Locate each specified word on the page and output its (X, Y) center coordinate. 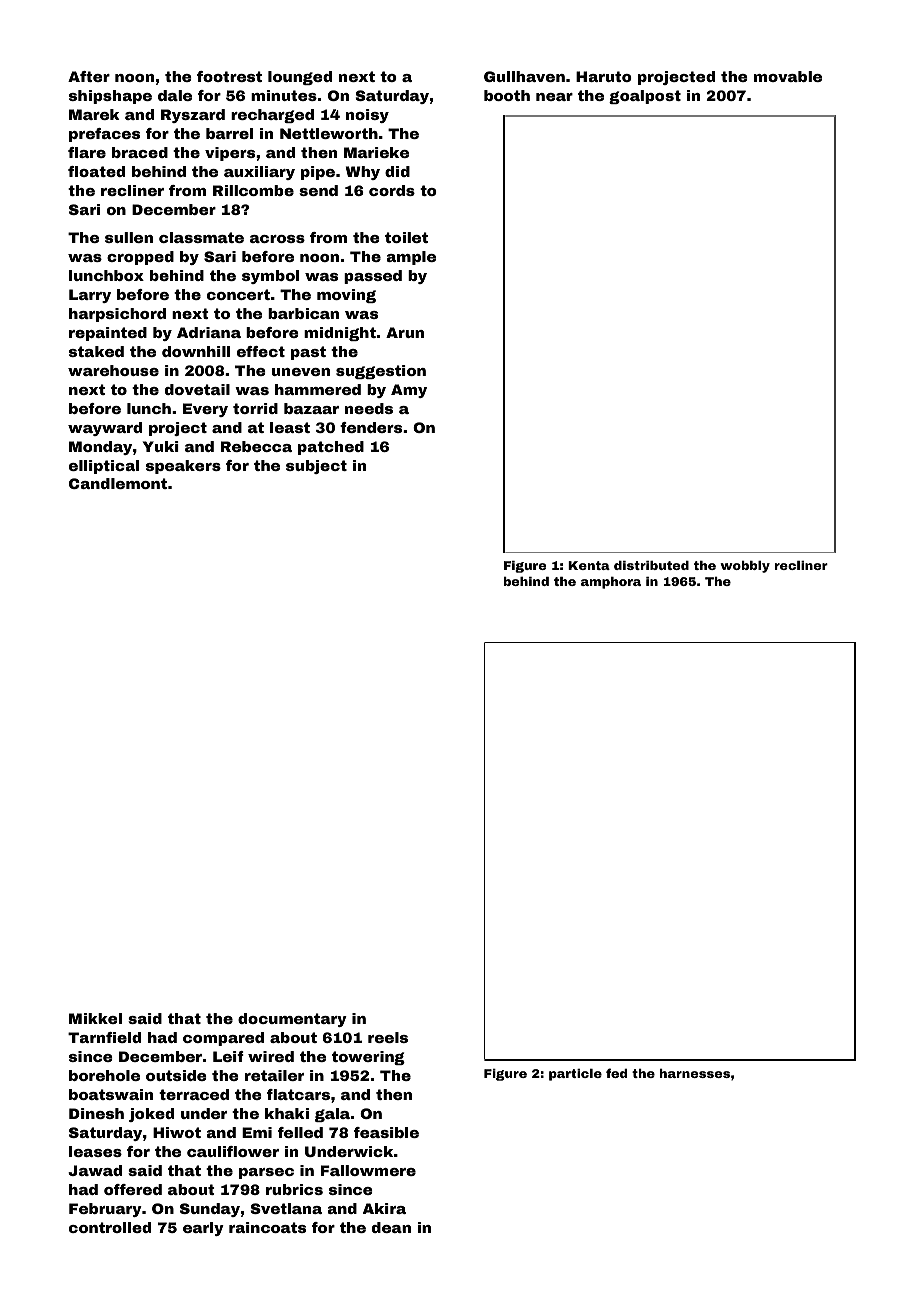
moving (346, 296)
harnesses (695, 1073)
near (554, 97)
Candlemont (118, 483)
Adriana (209, 332)
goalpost (645, 97)
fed (616, 1073)
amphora (611, 583)
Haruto (604, 76)
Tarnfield (104, 1037)
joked (151, 1115)
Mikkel (95, 1018)
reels (388, 1037)
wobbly (745, 567)
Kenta (589, 565)
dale (175, 95)
